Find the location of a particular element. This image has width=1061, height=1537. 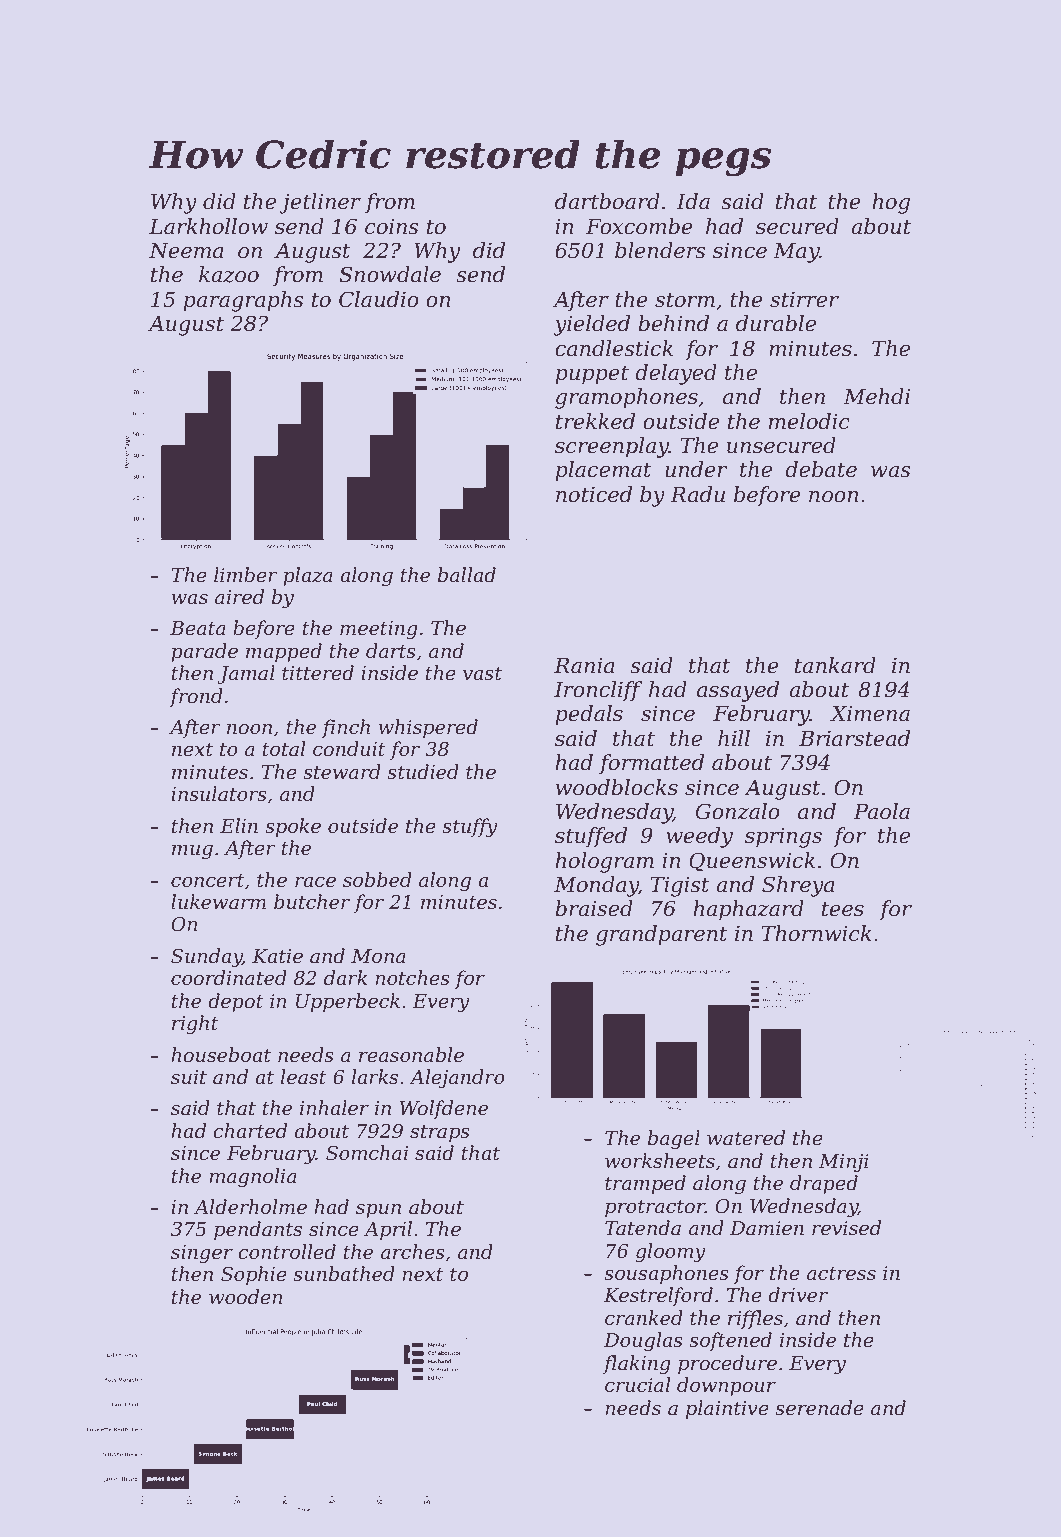

melodic is located at coordinates (809, 421).
